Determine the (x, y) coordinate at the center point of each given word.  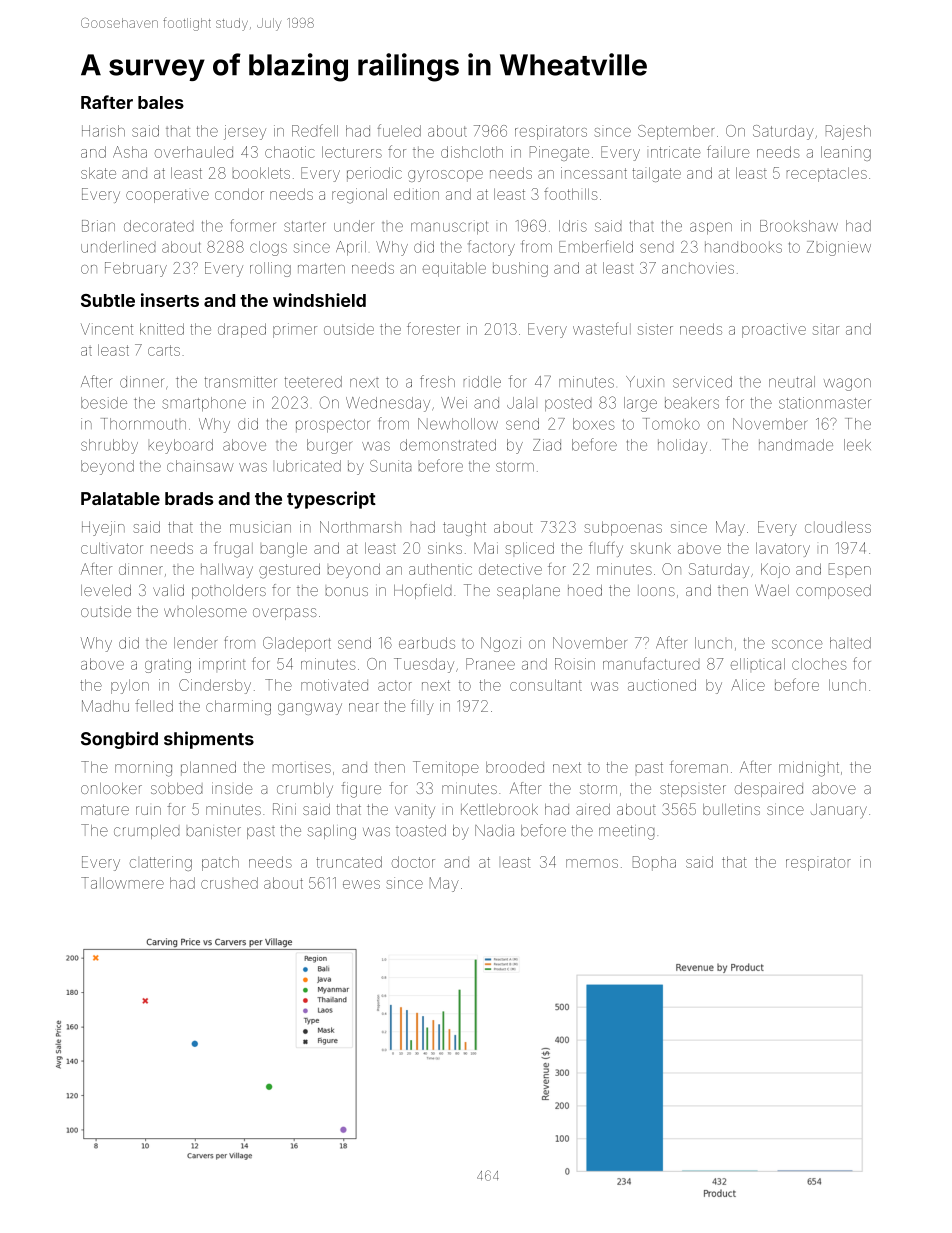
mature (105, 809)
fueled (399, 130)
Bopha (654, 863)
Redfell (315, 130)
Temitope (446, 768)
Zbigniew (839, 248)
